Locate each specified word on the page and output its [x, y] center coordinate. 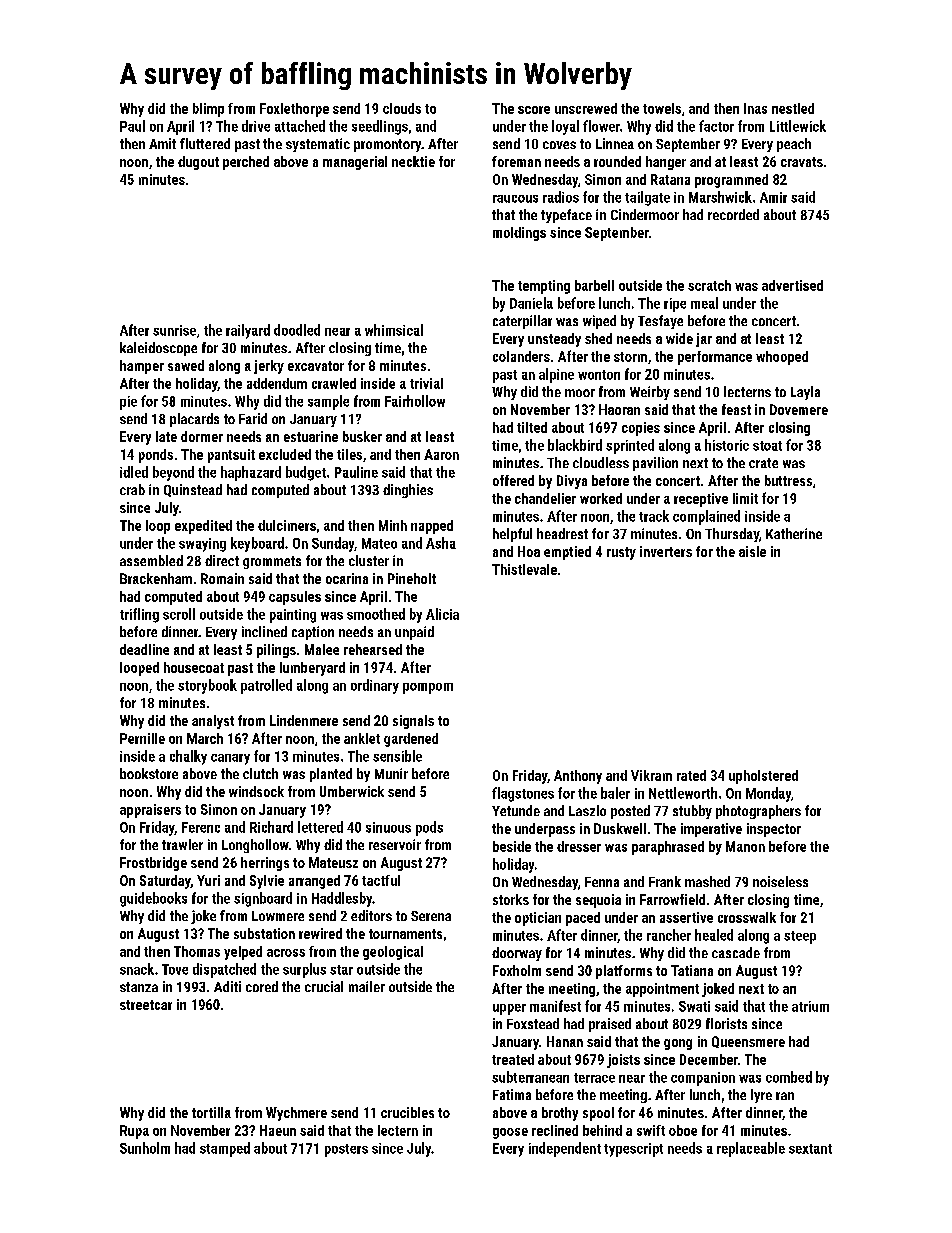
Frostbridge [153, 864]
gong [678, 1044]
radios [561, 197]
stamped [225, 1149]
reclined [555, 1130]
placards [194, 420]
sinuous [388, 827]
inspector [774, 830]
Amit [162, 143]
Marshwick [720, 197]
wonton [599, 375]
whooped [782, 358]
